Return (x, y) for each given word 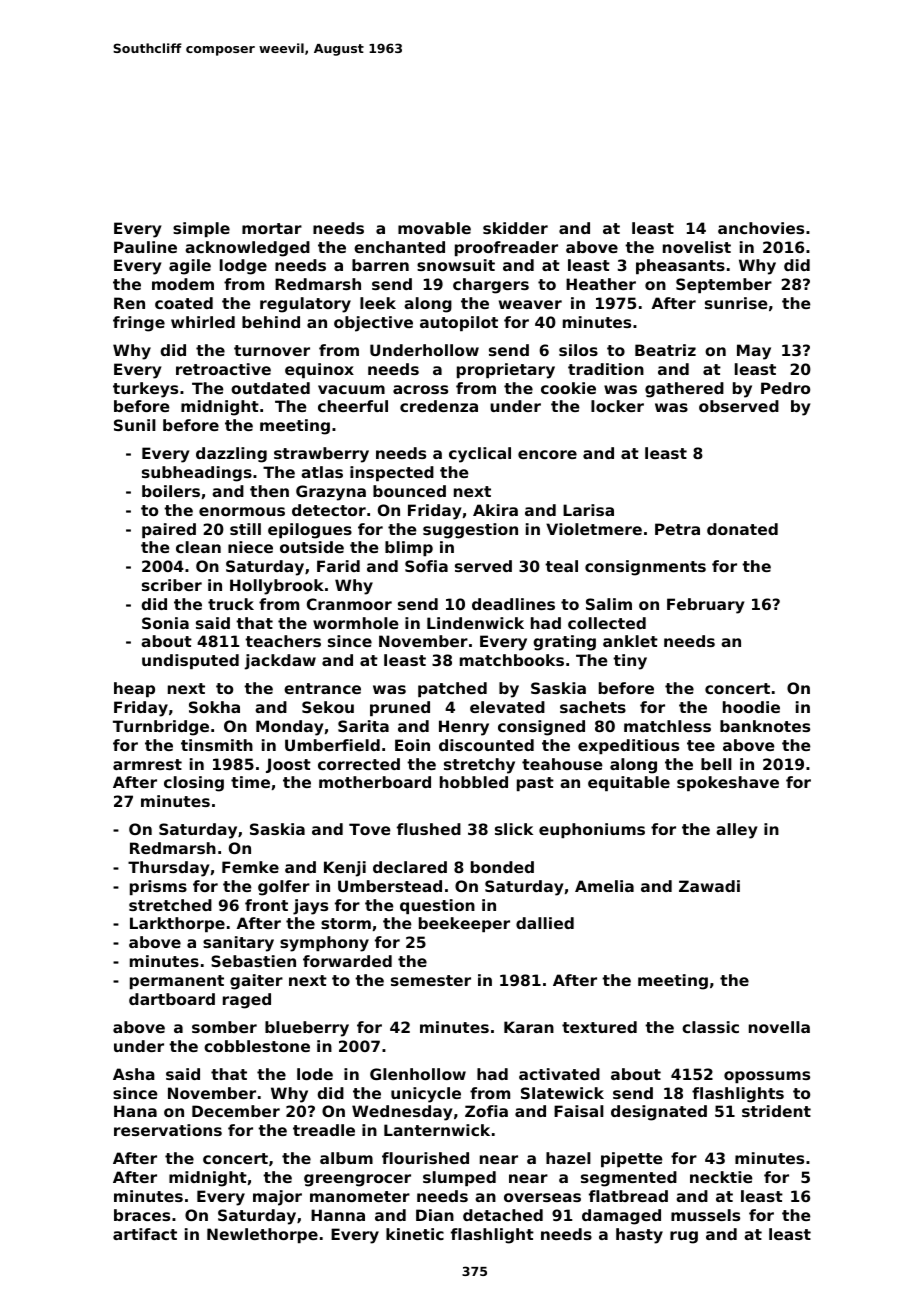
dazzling (231, 455)
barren (380, 265)
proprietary (506, 371)
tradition (606, 369)
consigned (541, 728)
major (277, 1198)
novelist (697, 247)
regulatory (305, 305)
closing (194, 784)
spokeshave (728, 783)
